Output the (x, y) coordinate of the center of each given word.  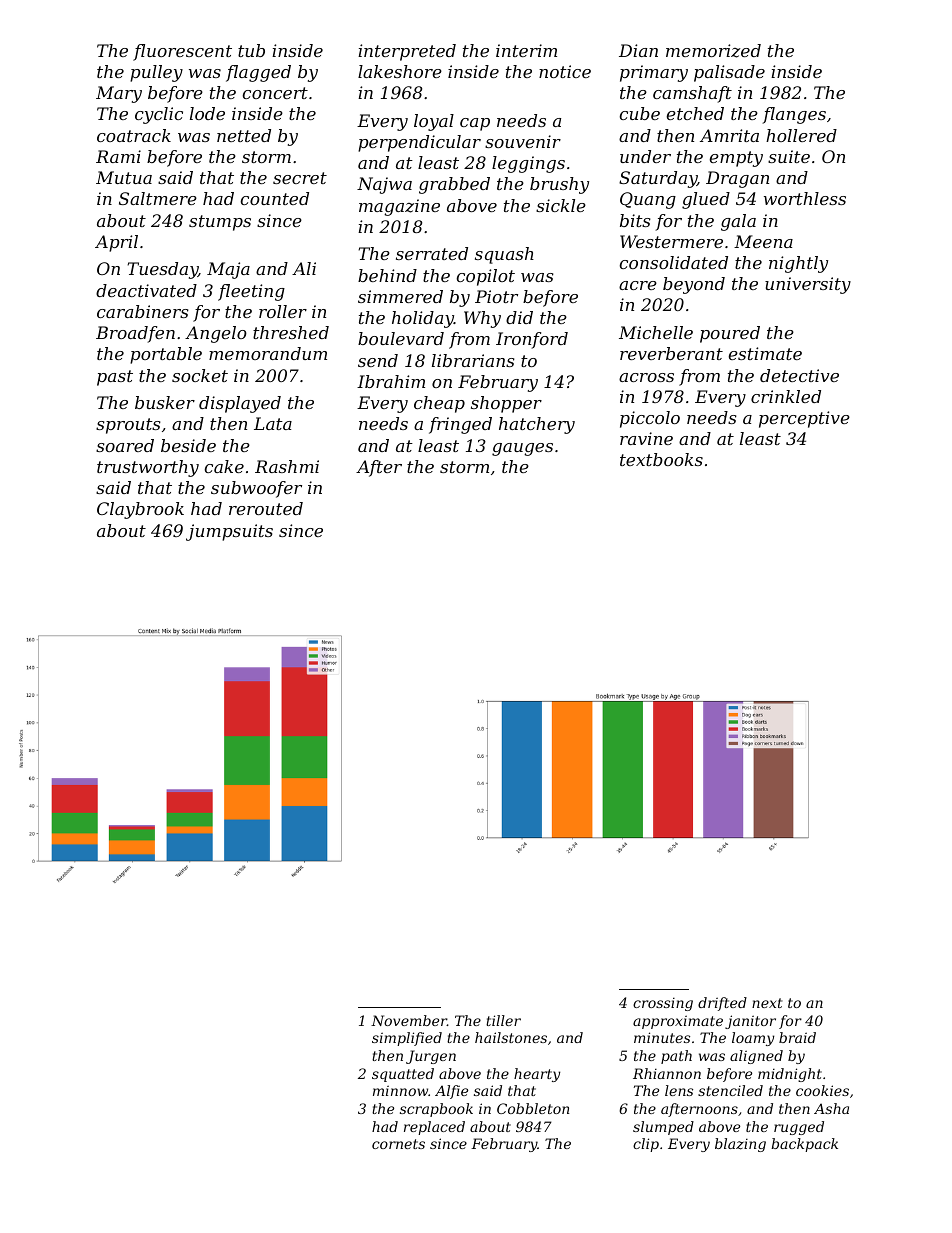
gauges (522, 449)
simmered (400, 296)
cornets (398, 1144)
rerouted (266, 508)
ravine (646, 438)
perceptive (804, 419)
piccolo (650, 419)
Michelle (656, 332)
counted (275, 198)
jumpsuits (229, 532)
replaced (434, 1128)
